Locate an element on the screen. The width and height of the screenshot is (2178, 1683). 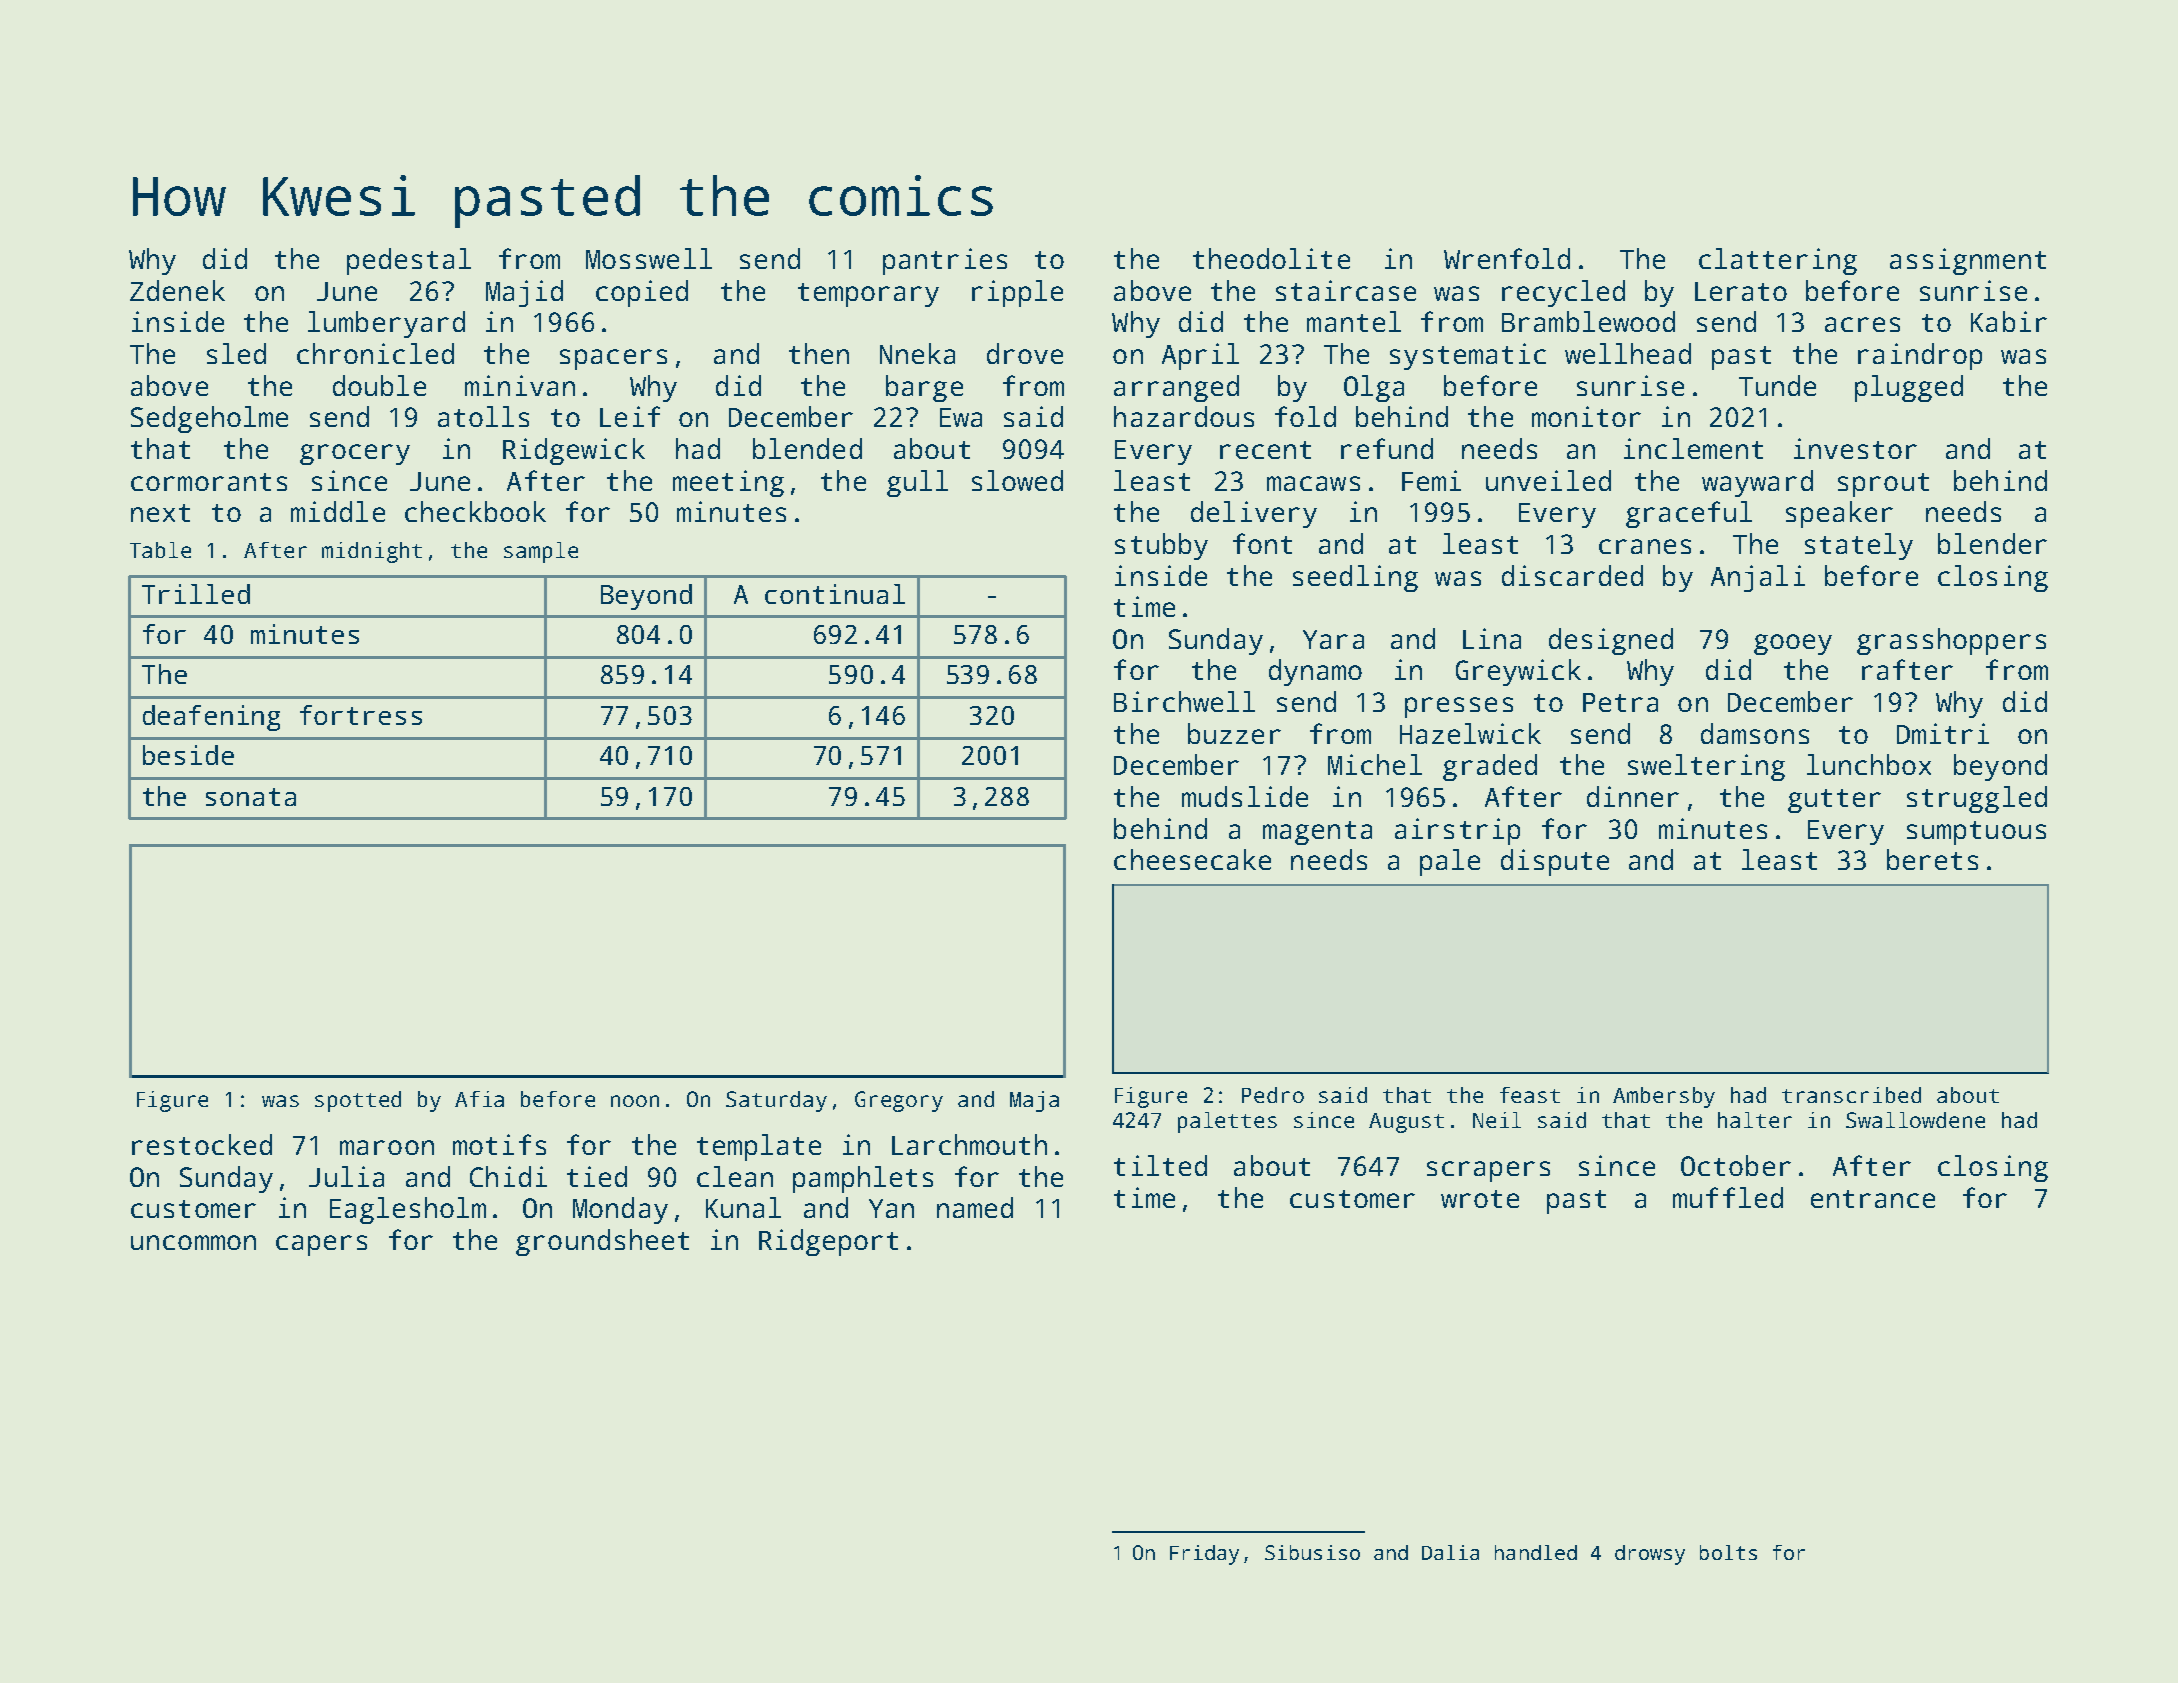
Kabir is located at coordinates (2009, 321).
